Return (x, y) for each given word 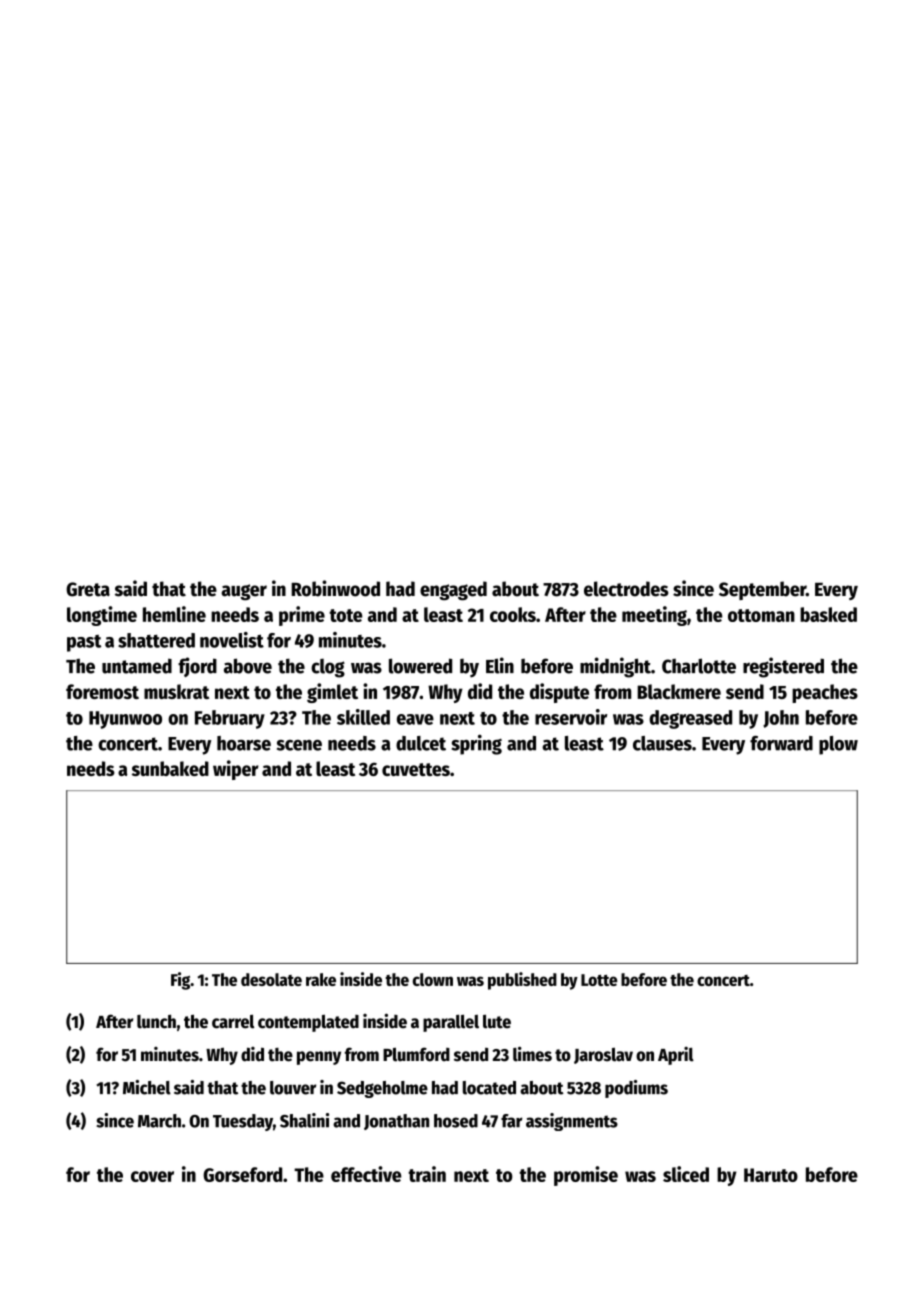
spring (477, 744)
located (489, 1088)
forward (781, 743)
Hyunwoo (125, 720)
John (781, 719)
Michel (147, 1087)
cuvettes (416, 769)
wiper (236, 770)
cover (152, 1176)
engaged (453, 591)
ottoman (761, 615)
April (676, 1056)
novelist (232, 640)
